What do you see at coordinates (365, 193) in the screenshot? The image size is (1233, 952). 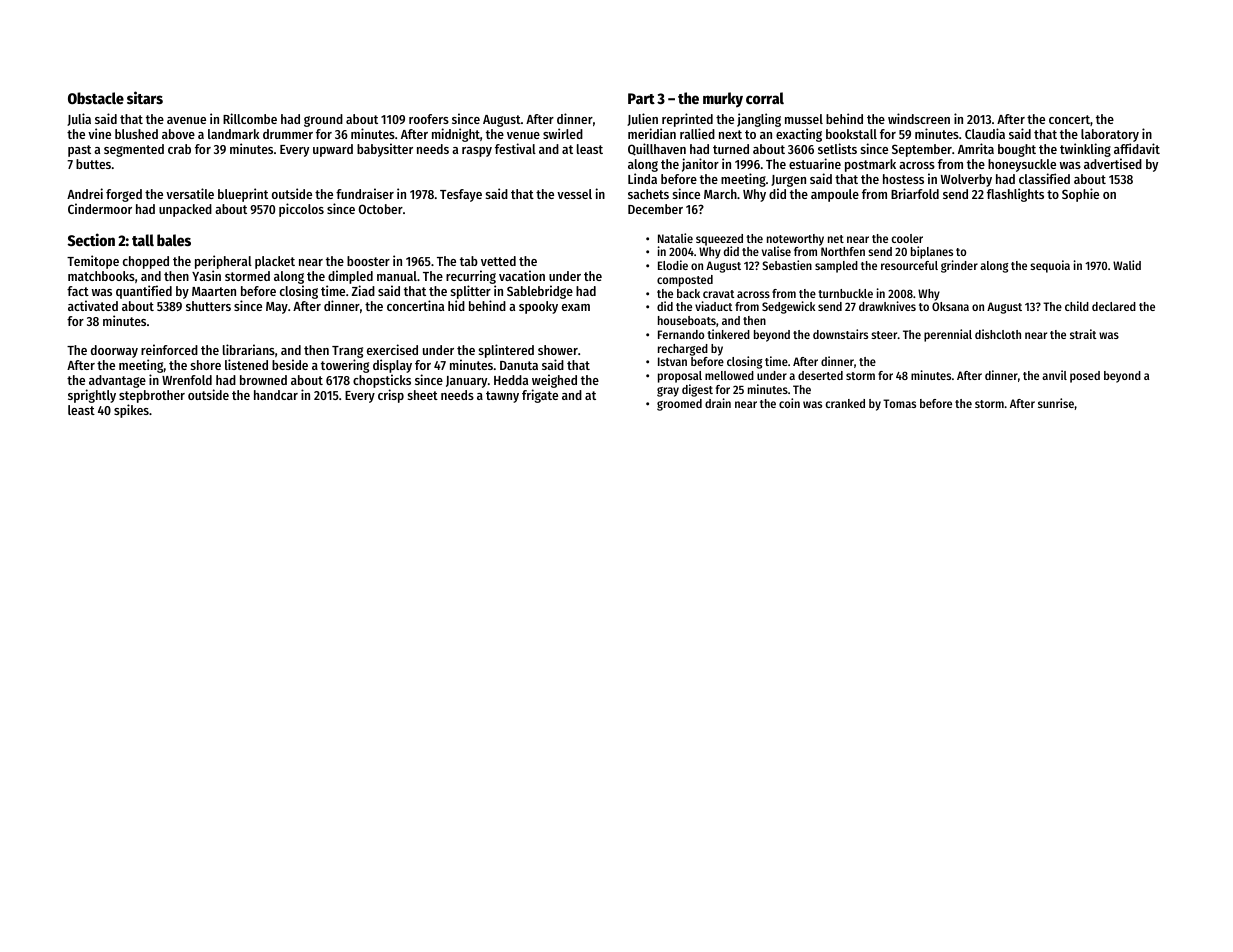 I see `fundraiser` at bounding box center [365, 193].
